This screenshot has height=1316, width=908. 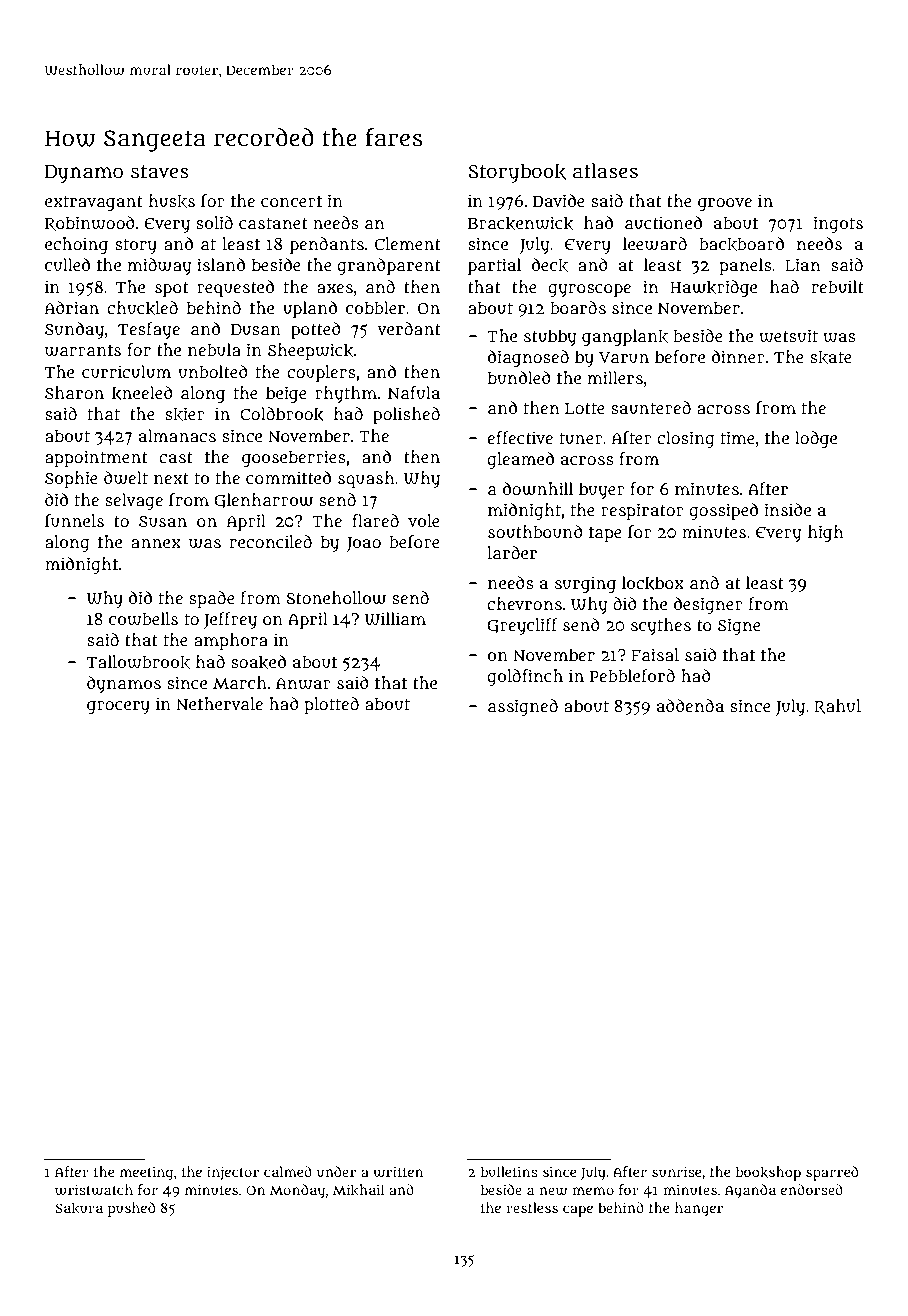 I want to click on restless, so click(x=532, y=1207).
